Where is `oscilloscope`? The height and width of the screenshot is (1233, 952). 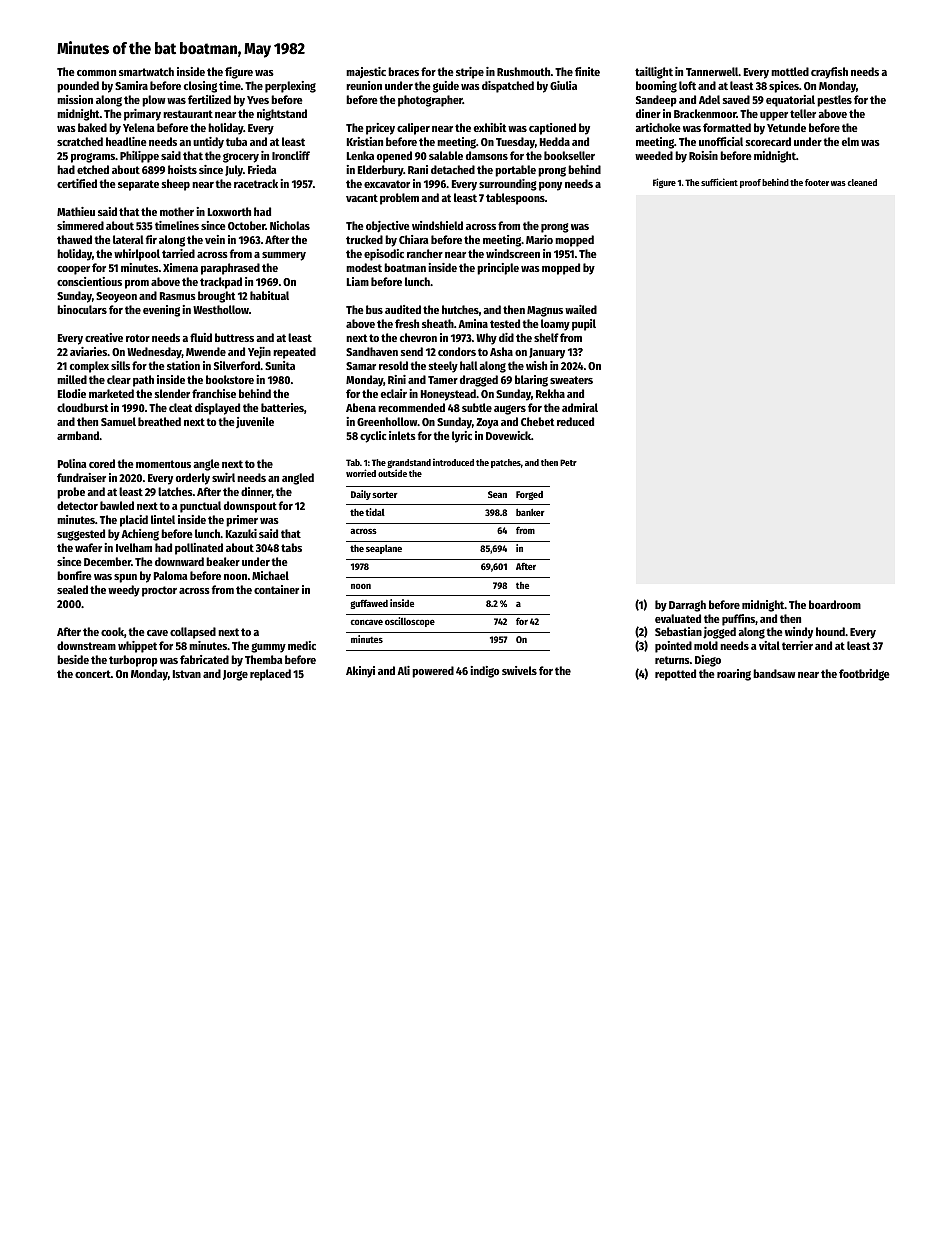
oscilloscope is located at coordinates (410, 622).
